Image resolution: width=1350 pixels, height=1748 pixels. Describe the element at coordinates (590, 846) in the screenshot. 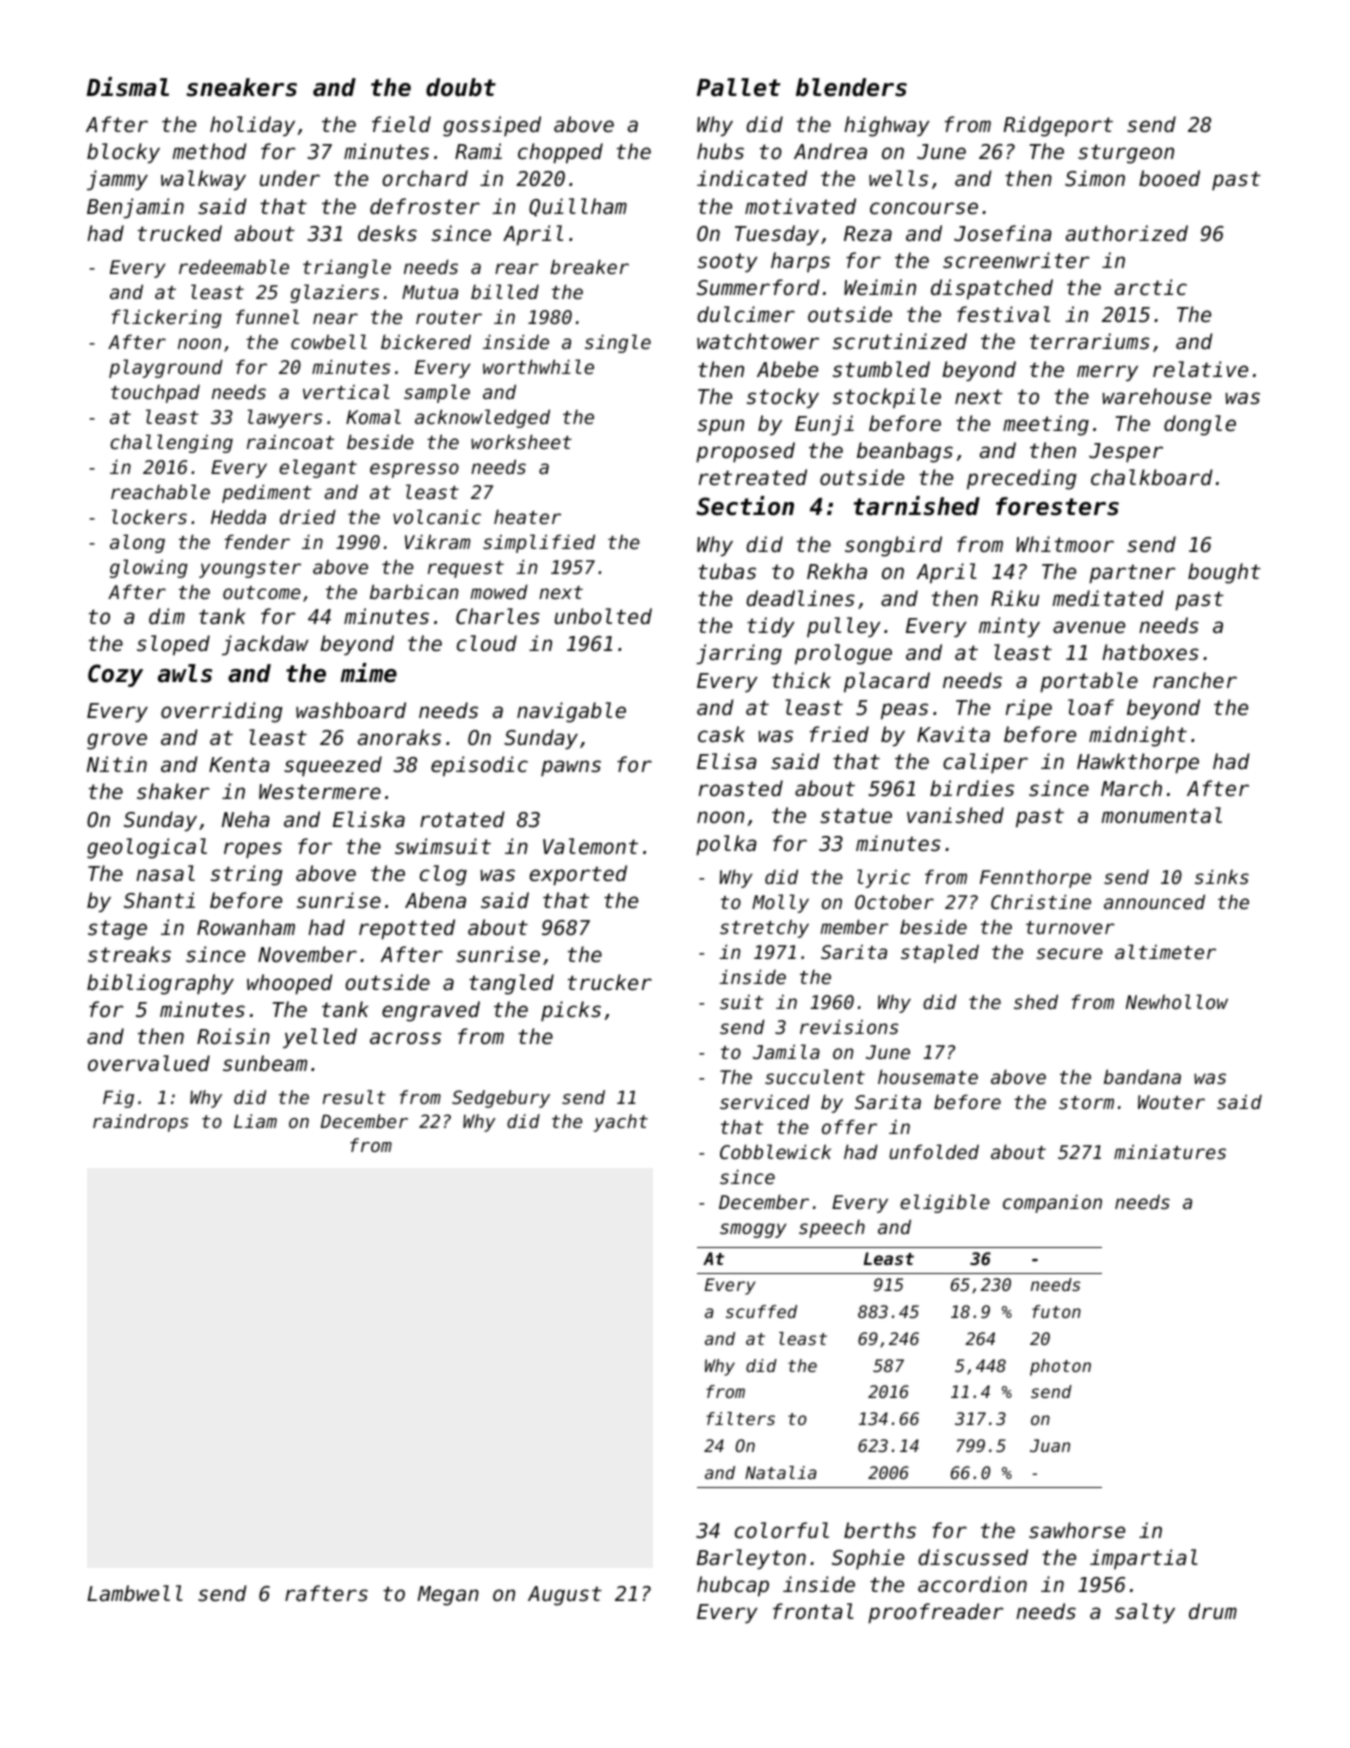

I see `Valemont` at that location.
